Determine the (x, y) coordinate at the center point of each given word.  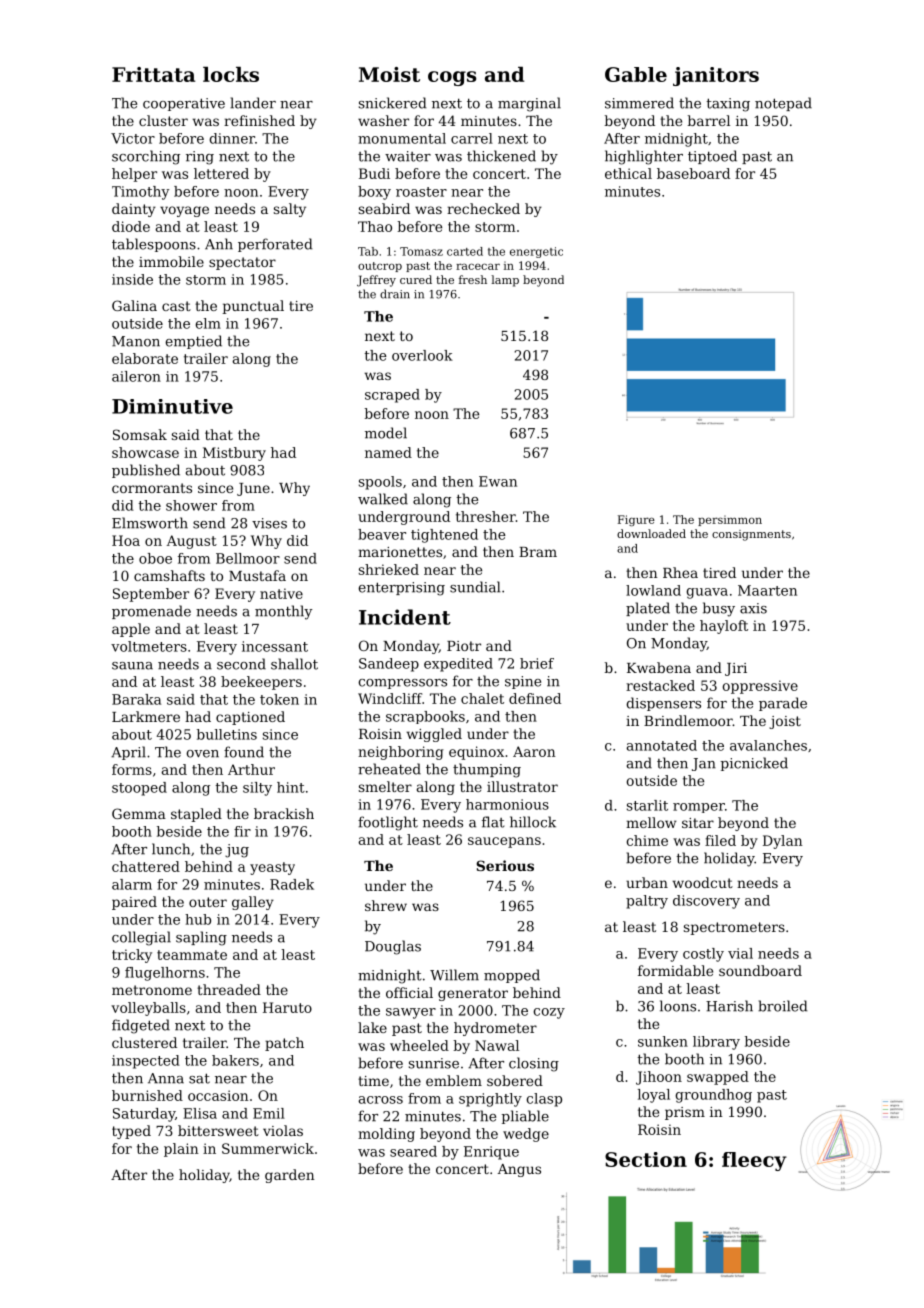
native (281, 593)
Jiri (736, 669)
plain (181, 1150)
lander (253, 103)
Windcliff (390, 698)
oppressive (760, 687)
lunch (171, 849)
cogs (452, 78)
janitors (716, 76)
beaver (382, 534)
